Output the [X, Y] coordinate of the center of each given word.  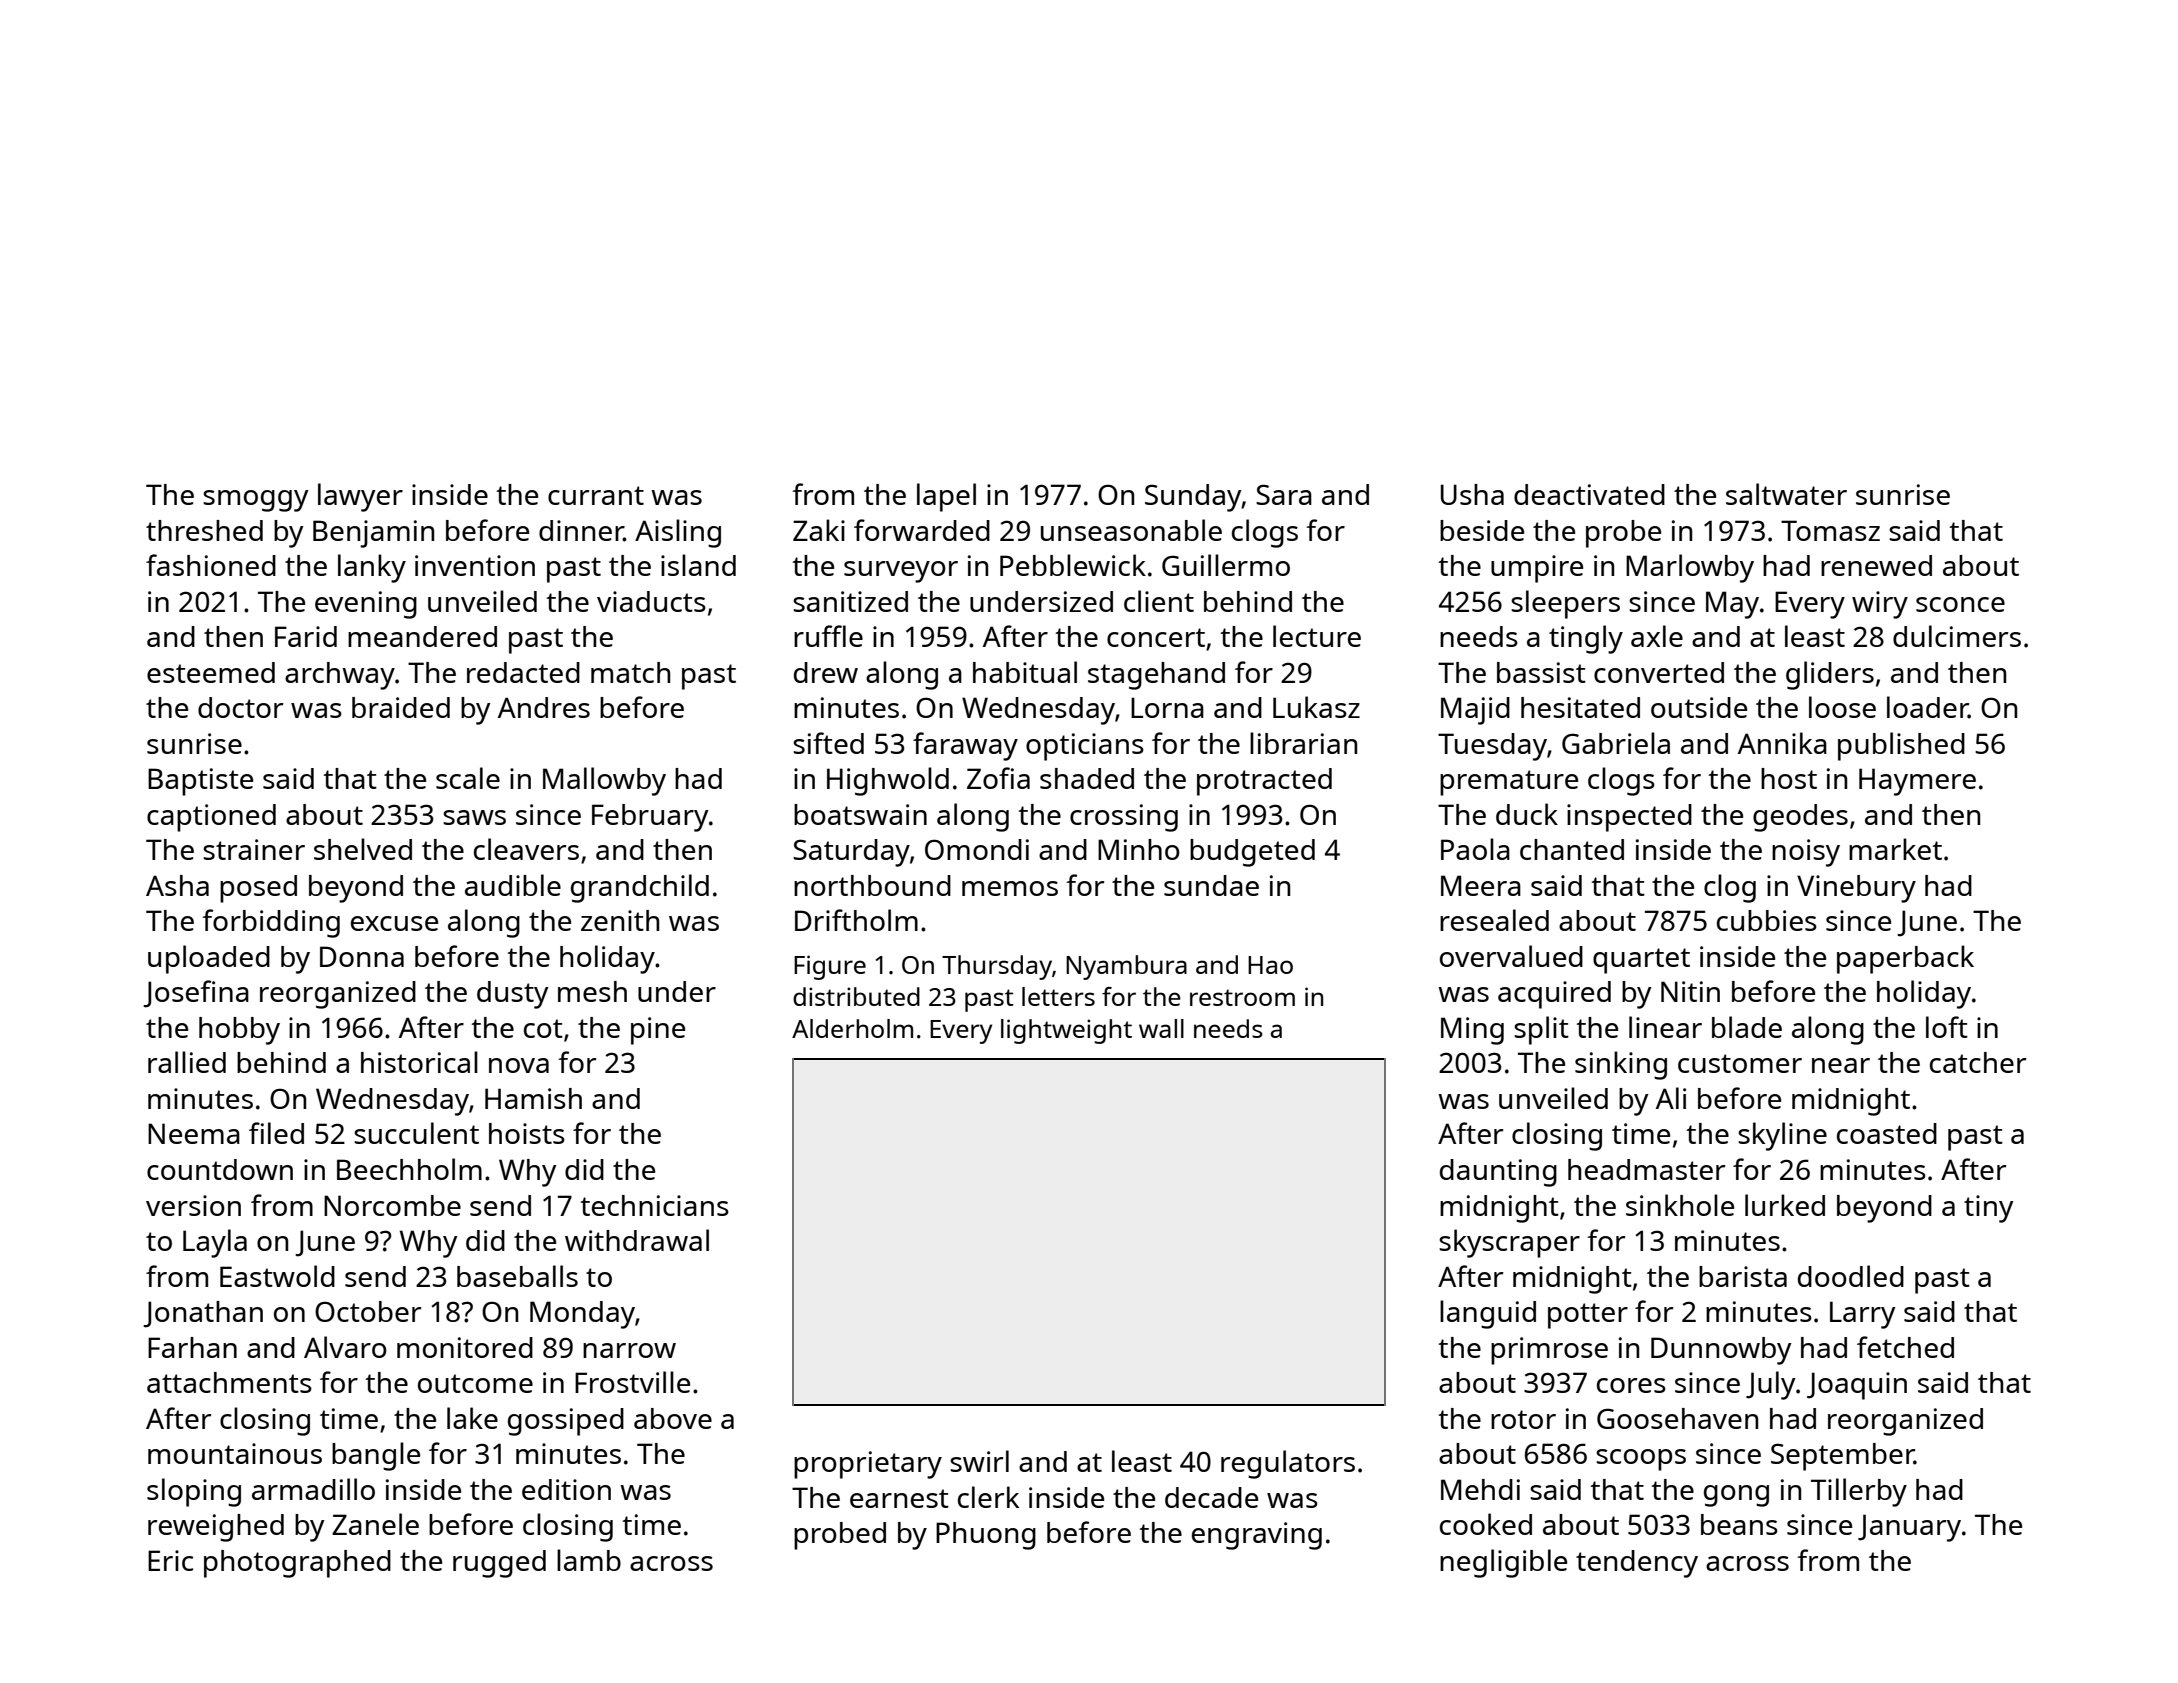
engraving [1257, 1536]
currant [596, 495]
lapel [946, 497]
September [1842, 1457]
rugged [499, 1564]
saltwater [1786, 494]
